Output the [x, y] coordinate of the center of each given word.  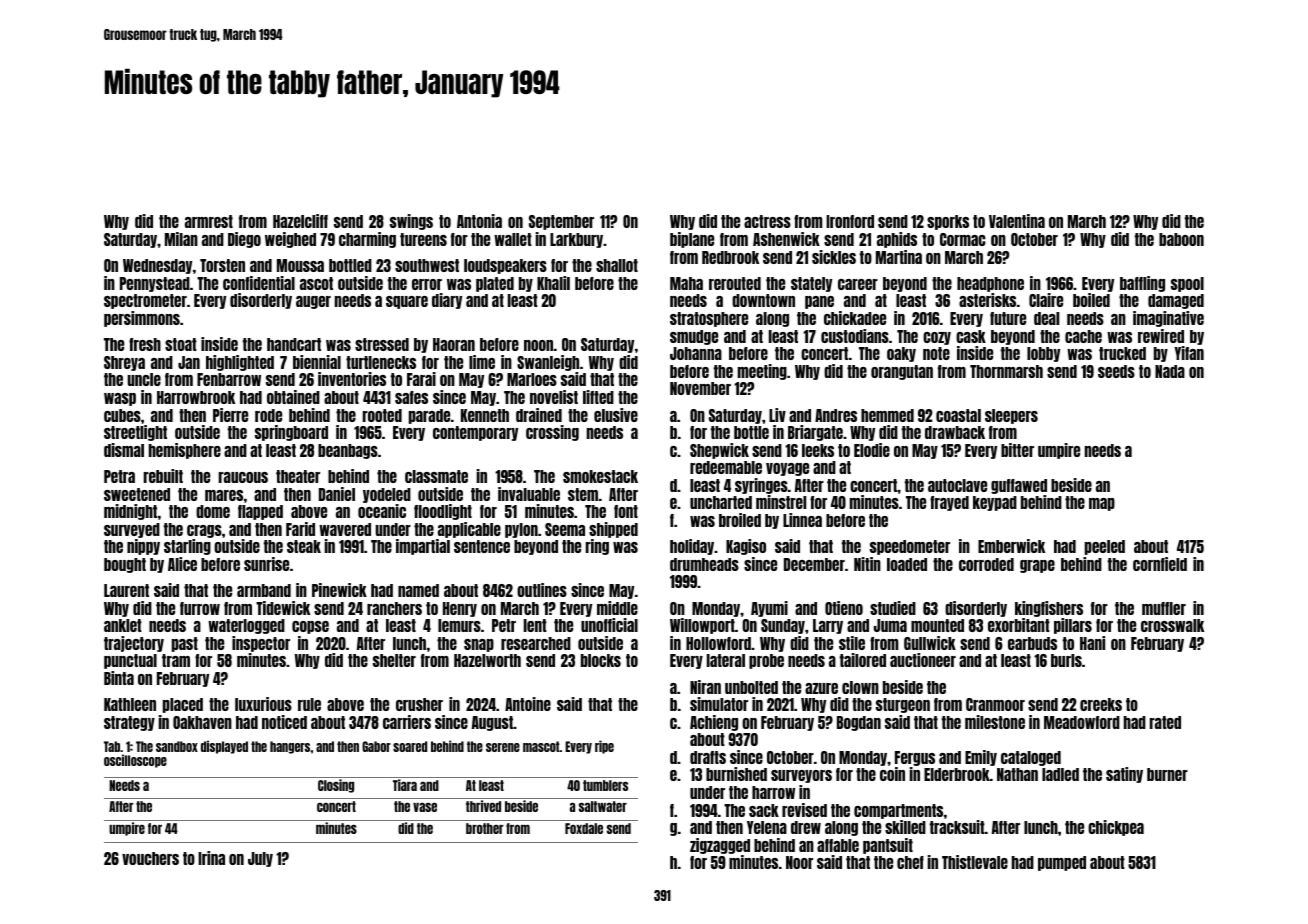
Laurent [126, 590]
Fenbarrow [229, 379]
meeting [762, 372]
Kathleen [130, 704]
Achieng [714, 723]
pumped [1062, 863]
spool [1187, 284]
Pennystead [155, 284]
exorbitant [1019, 625]
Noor [799, 862]
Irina [211, 858]
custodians [855, 336]
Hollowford [718, 643]
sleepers [1011, 416]
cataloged [1031, 758]
